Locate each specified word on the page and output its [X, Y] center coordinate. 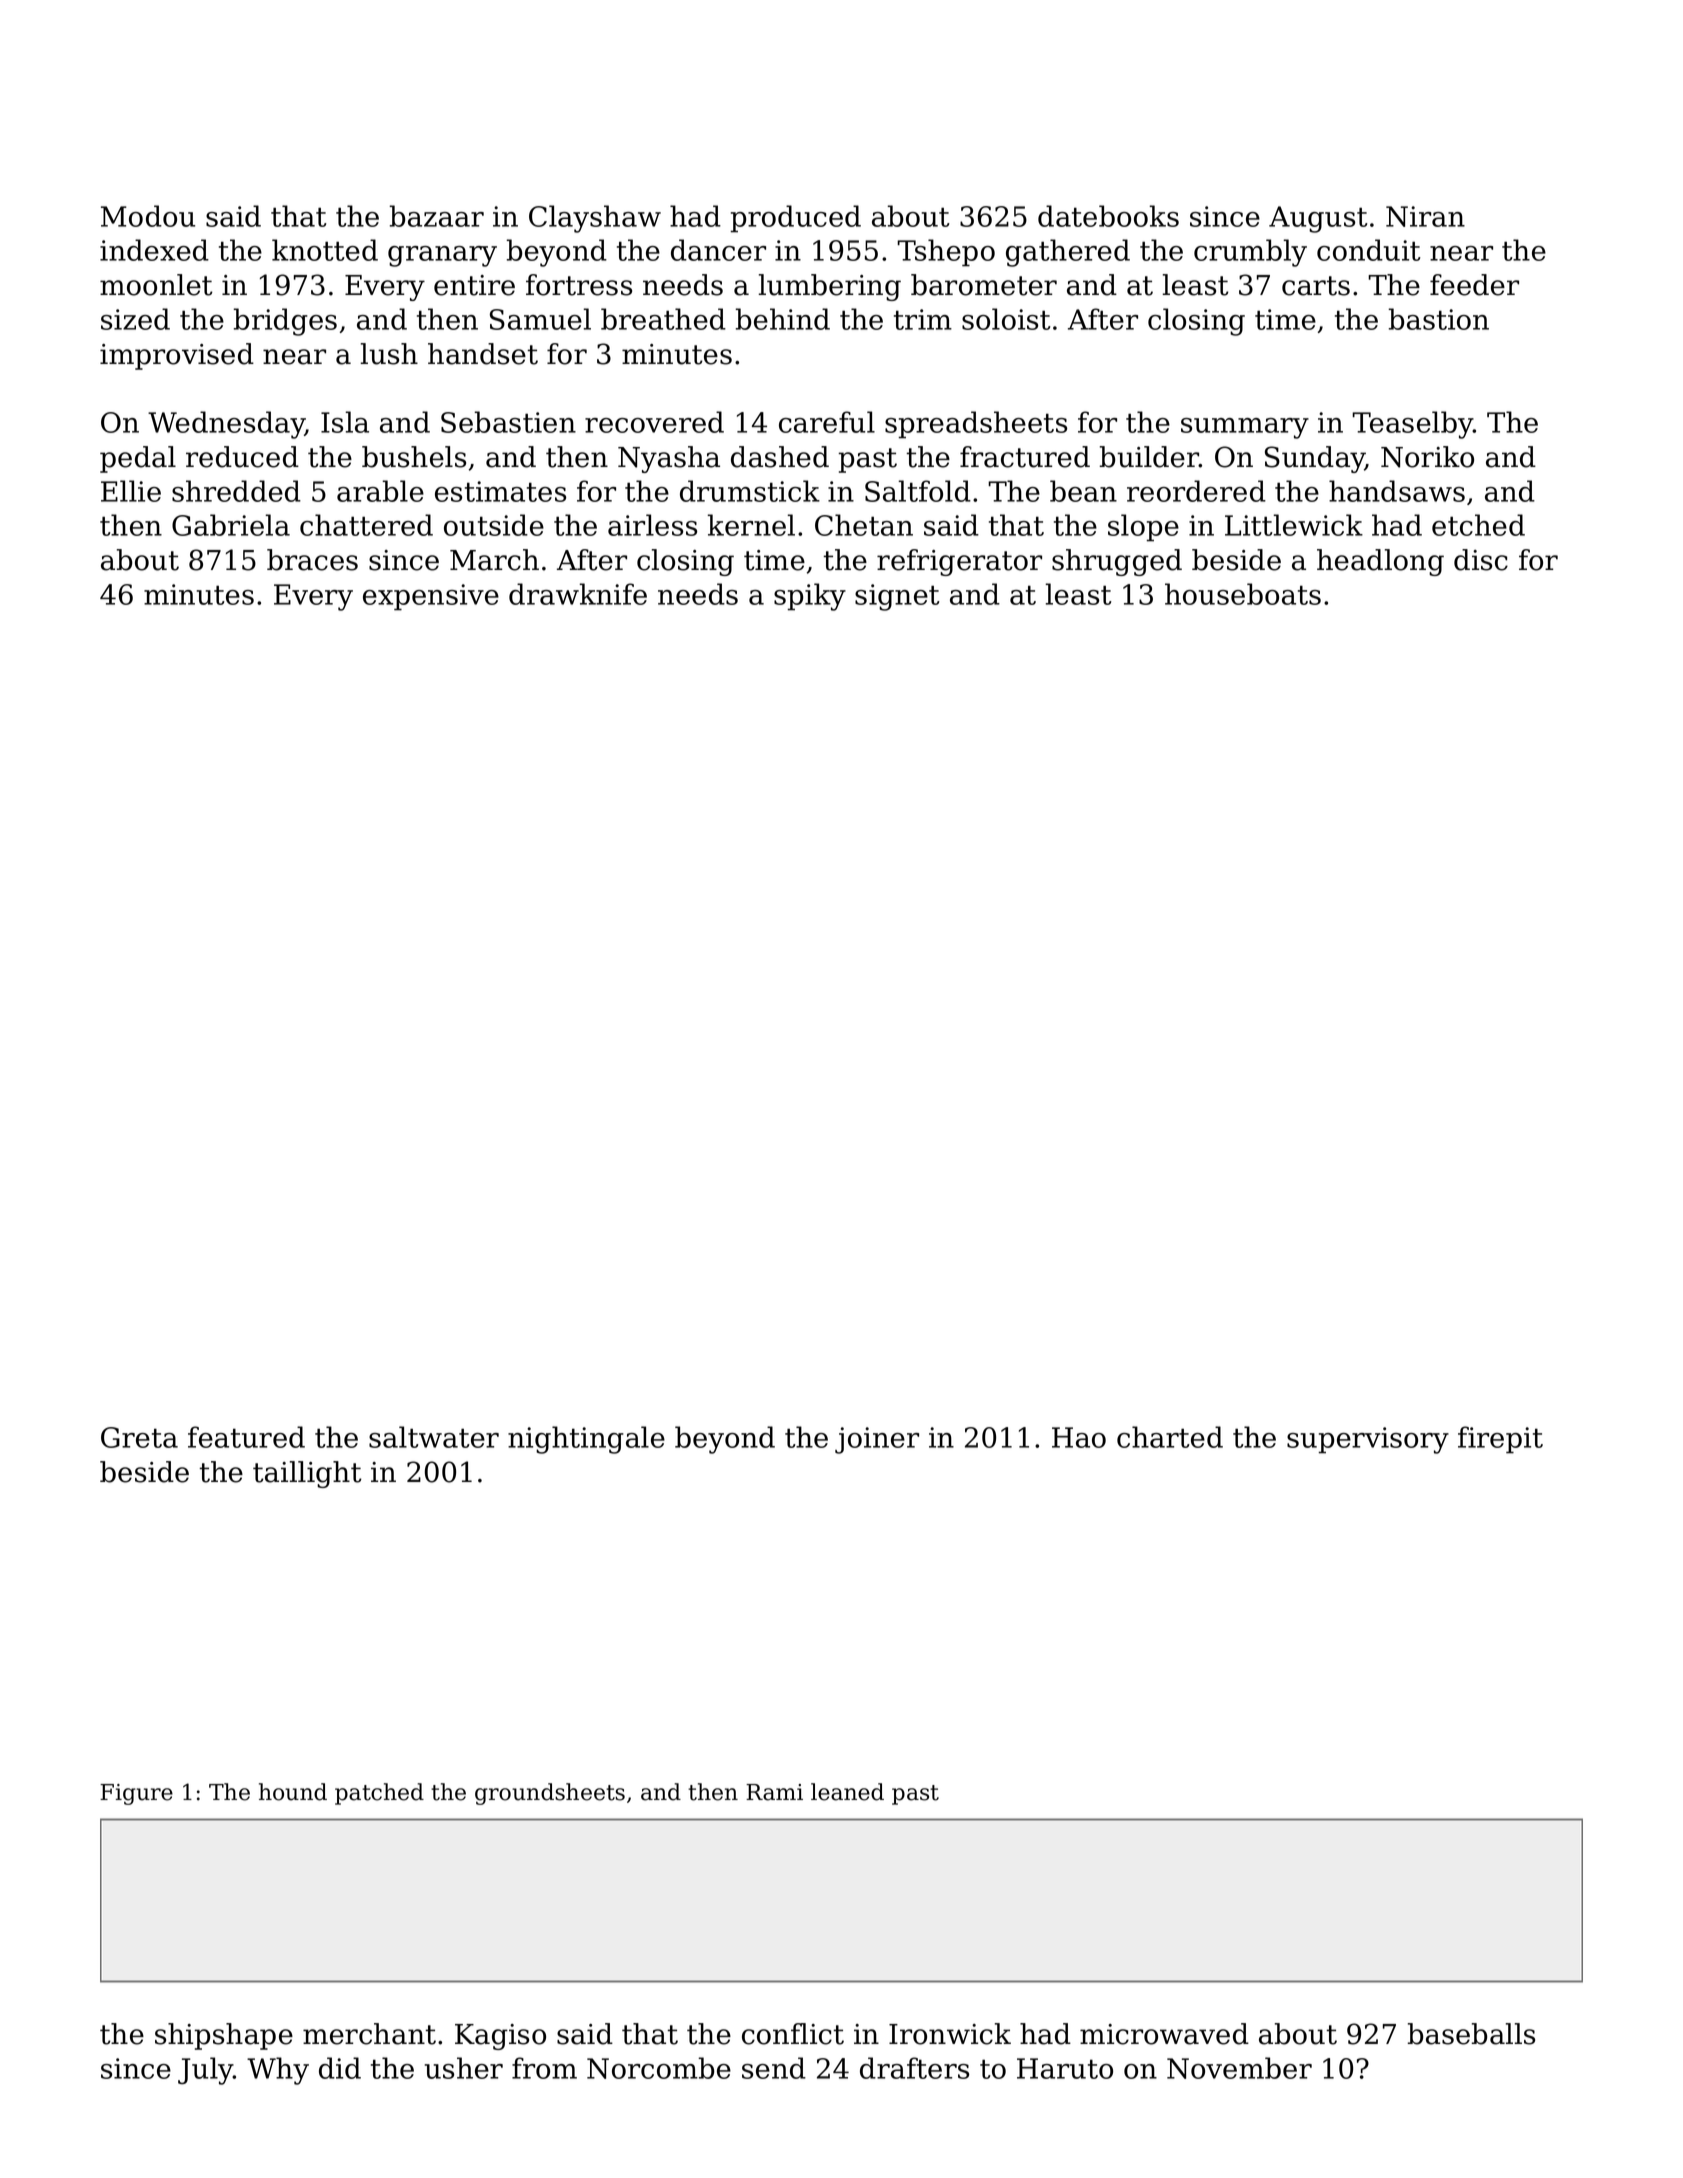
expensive [431, 597]
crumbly [1250, 253]
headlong [1380, 562]
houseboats [1243, 594]
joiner [877, 1440]
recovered [654, 422]
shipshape [224, 2036]
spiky [810, 597]
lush [389, 354]
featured [246, 1437]
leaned [847, 1792]
